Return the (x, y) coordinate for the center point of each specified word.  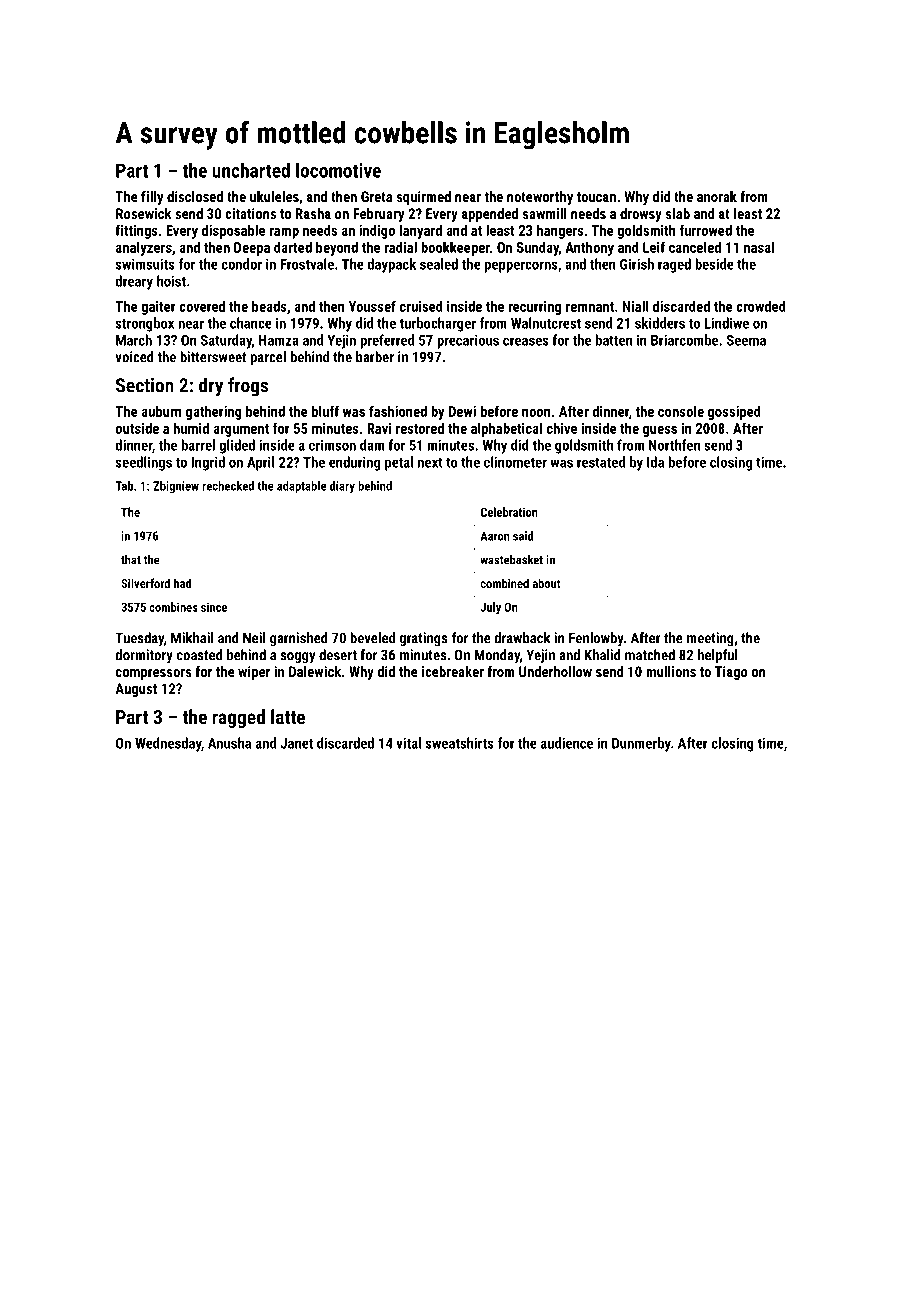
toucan (596, 197)
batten (614, 340)
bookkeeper (455, 248)
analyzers (144, 248)
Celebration (509, 512)
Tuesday (139, 639)
